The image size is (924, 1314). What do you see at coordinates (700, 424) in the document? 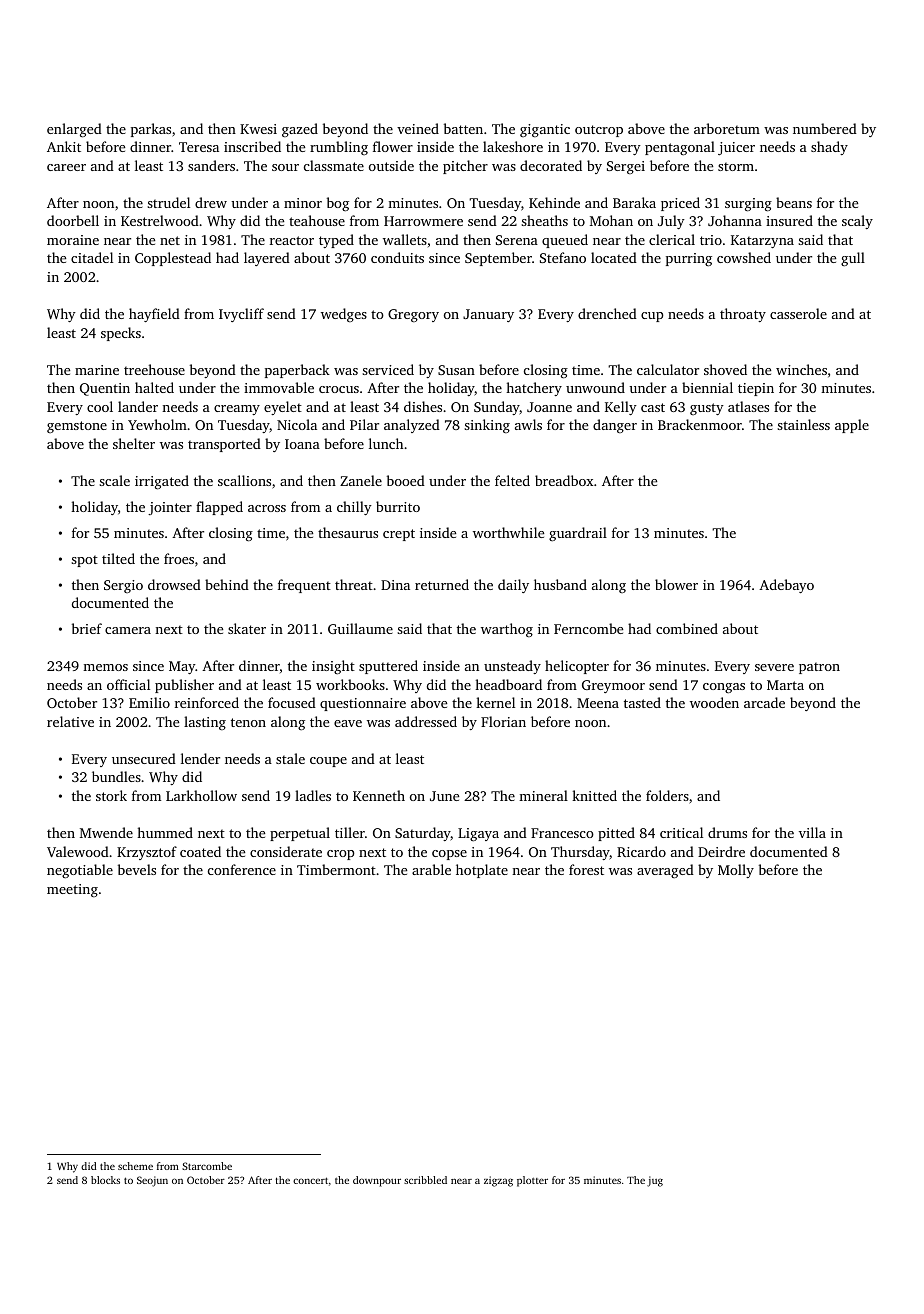
I see `Brackenmoor` at bounding box center [700, 424].
